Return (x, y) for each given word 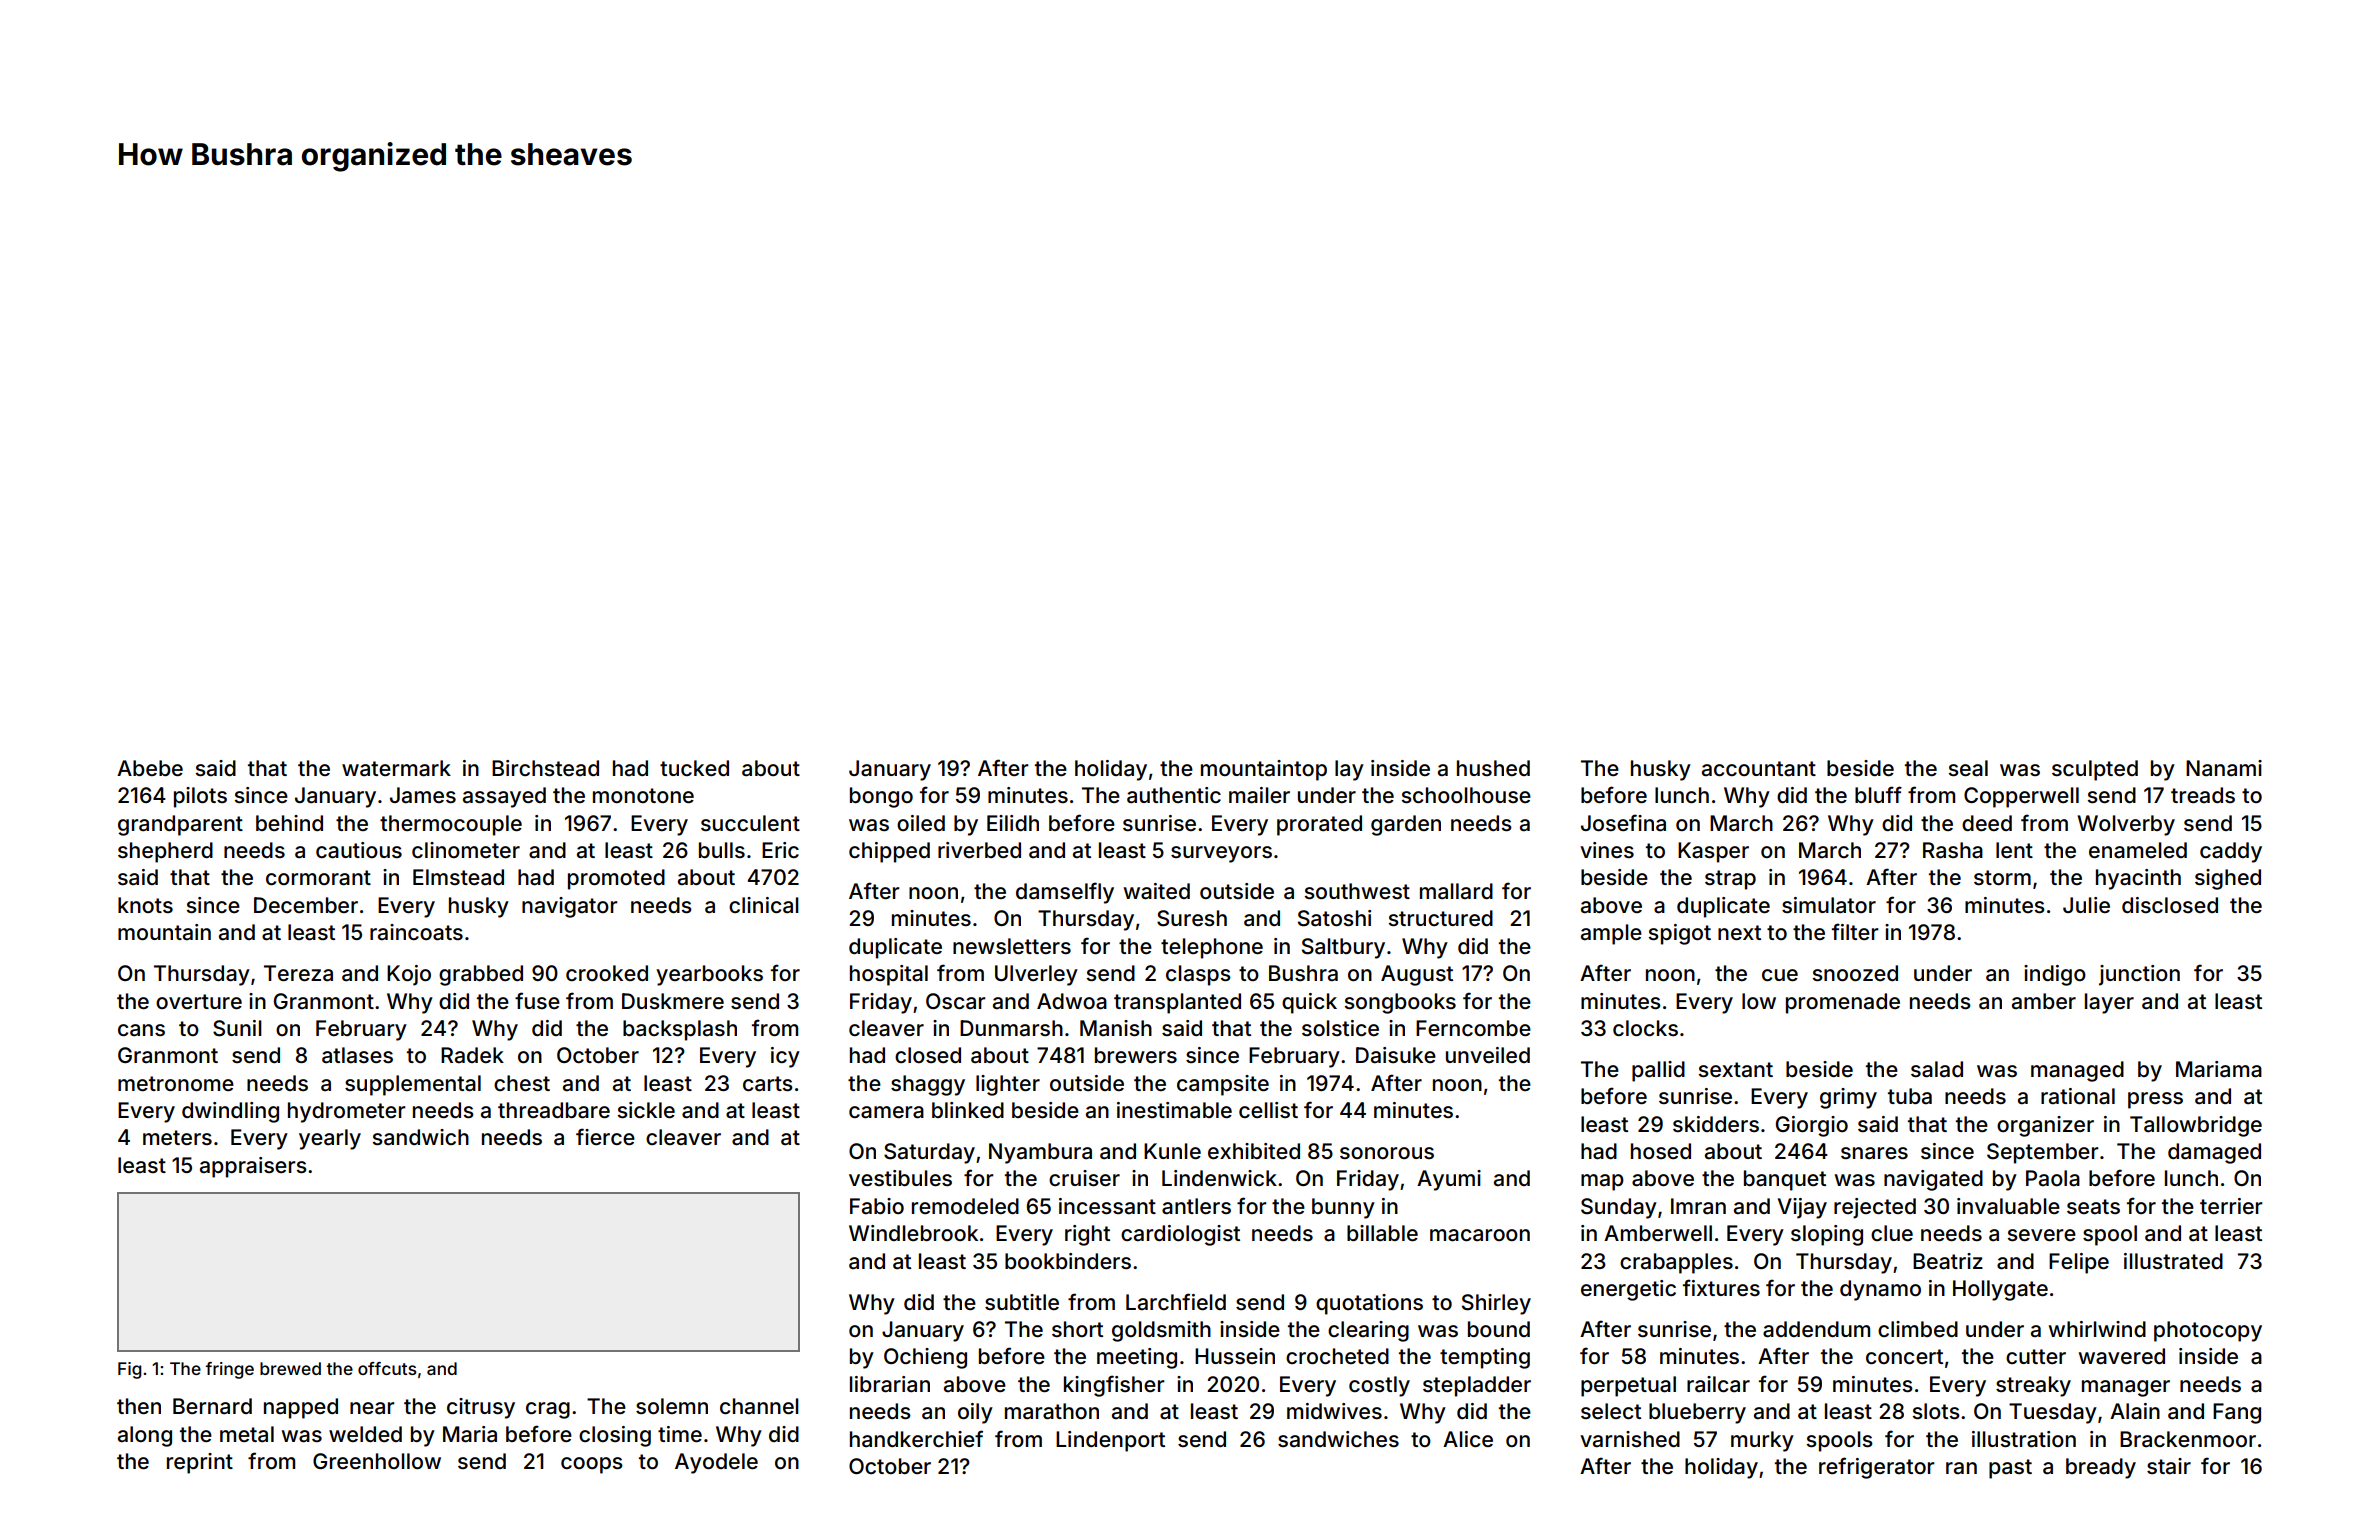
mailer (1259, 795)
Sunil (237, 1028)
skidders (1716, 1124)
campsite (1223, 1085)
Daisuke (1396, 1055)
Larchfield (1176, 1302)
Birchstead (545, 768)
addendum (1816, 1329)
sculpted (2095, 770)
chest (522, 1083)
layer (2109, 1003)
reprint (200, 1463)
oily (975, 1413)
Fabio (877, 1206)
